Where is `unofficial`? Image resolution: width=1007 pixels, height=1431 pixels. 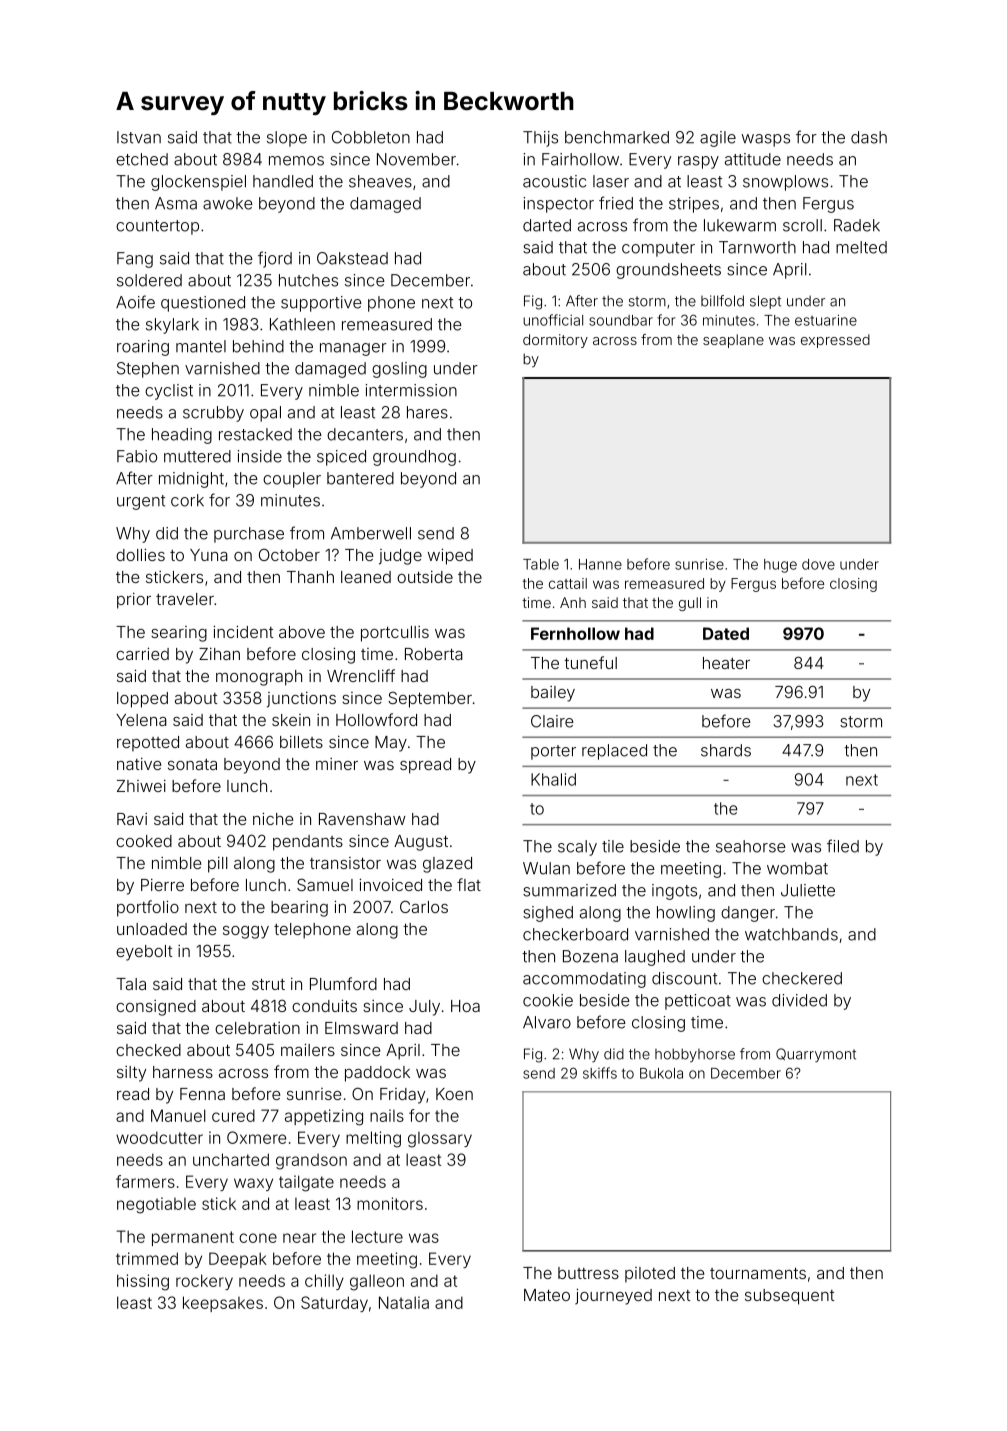 unofficial is located at coordinates (553, 320).
